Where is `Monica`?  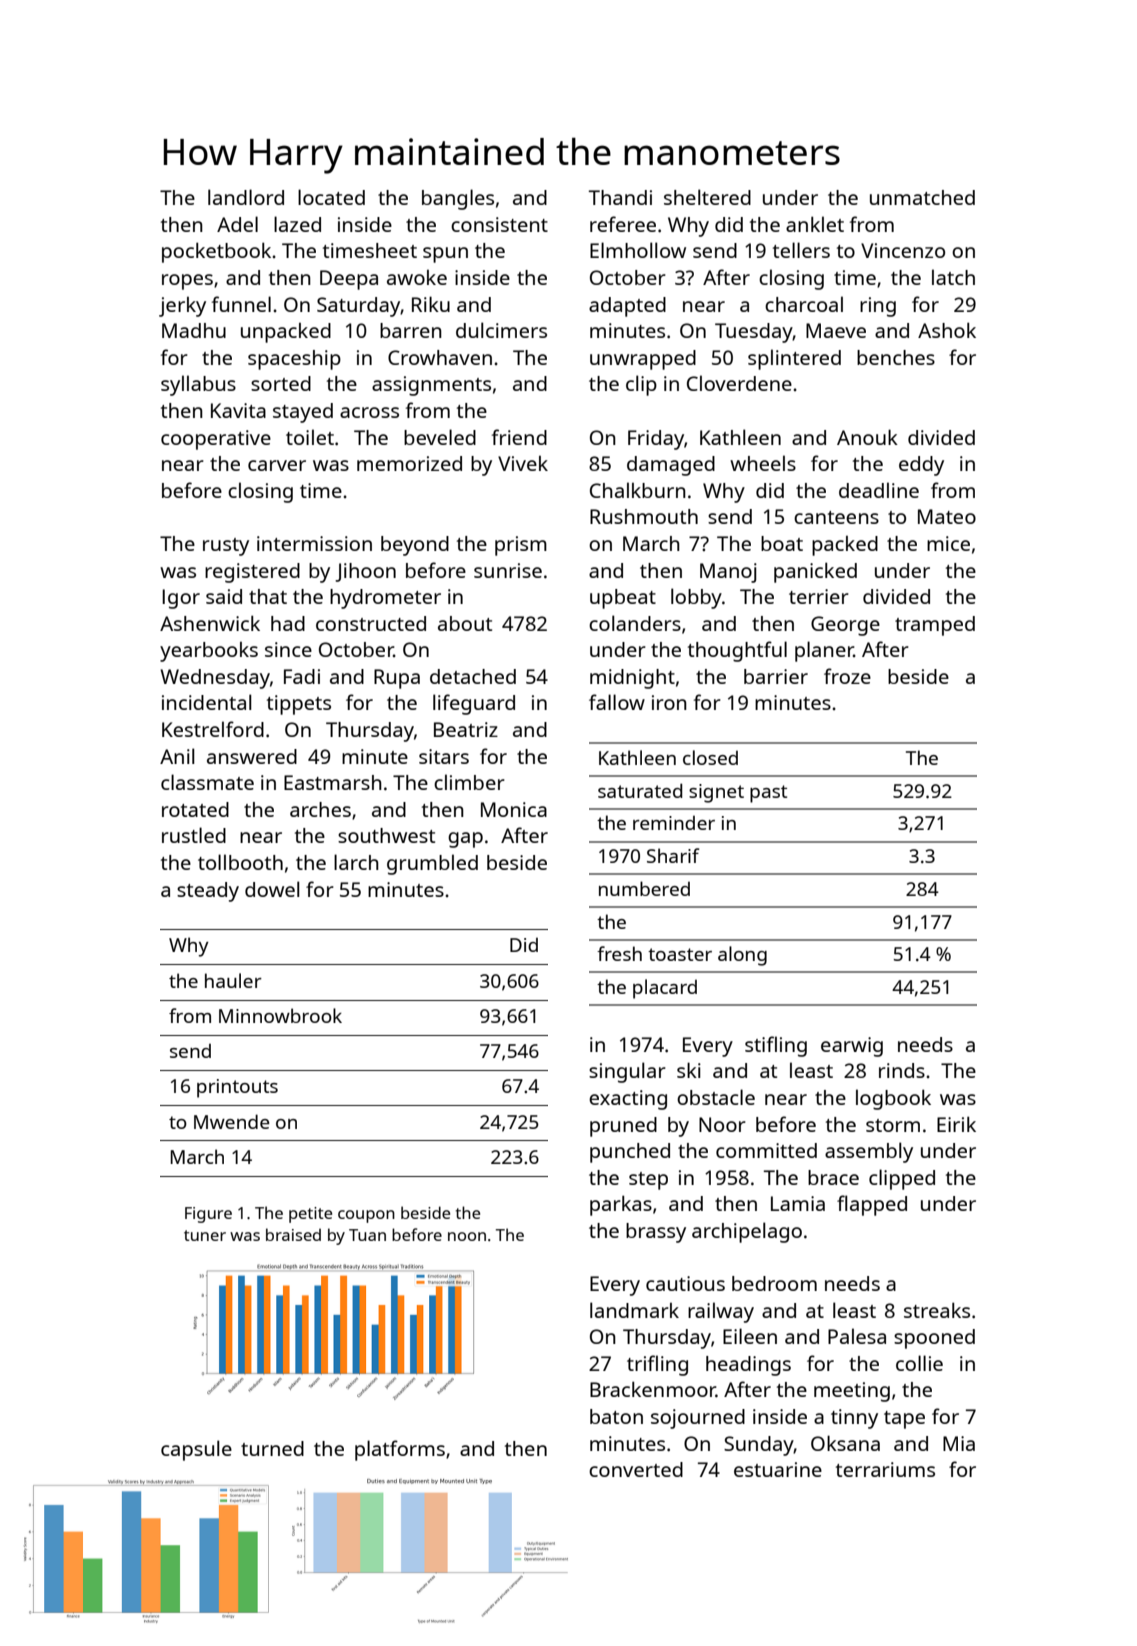
Monica is located at coordinates (514, 809).
